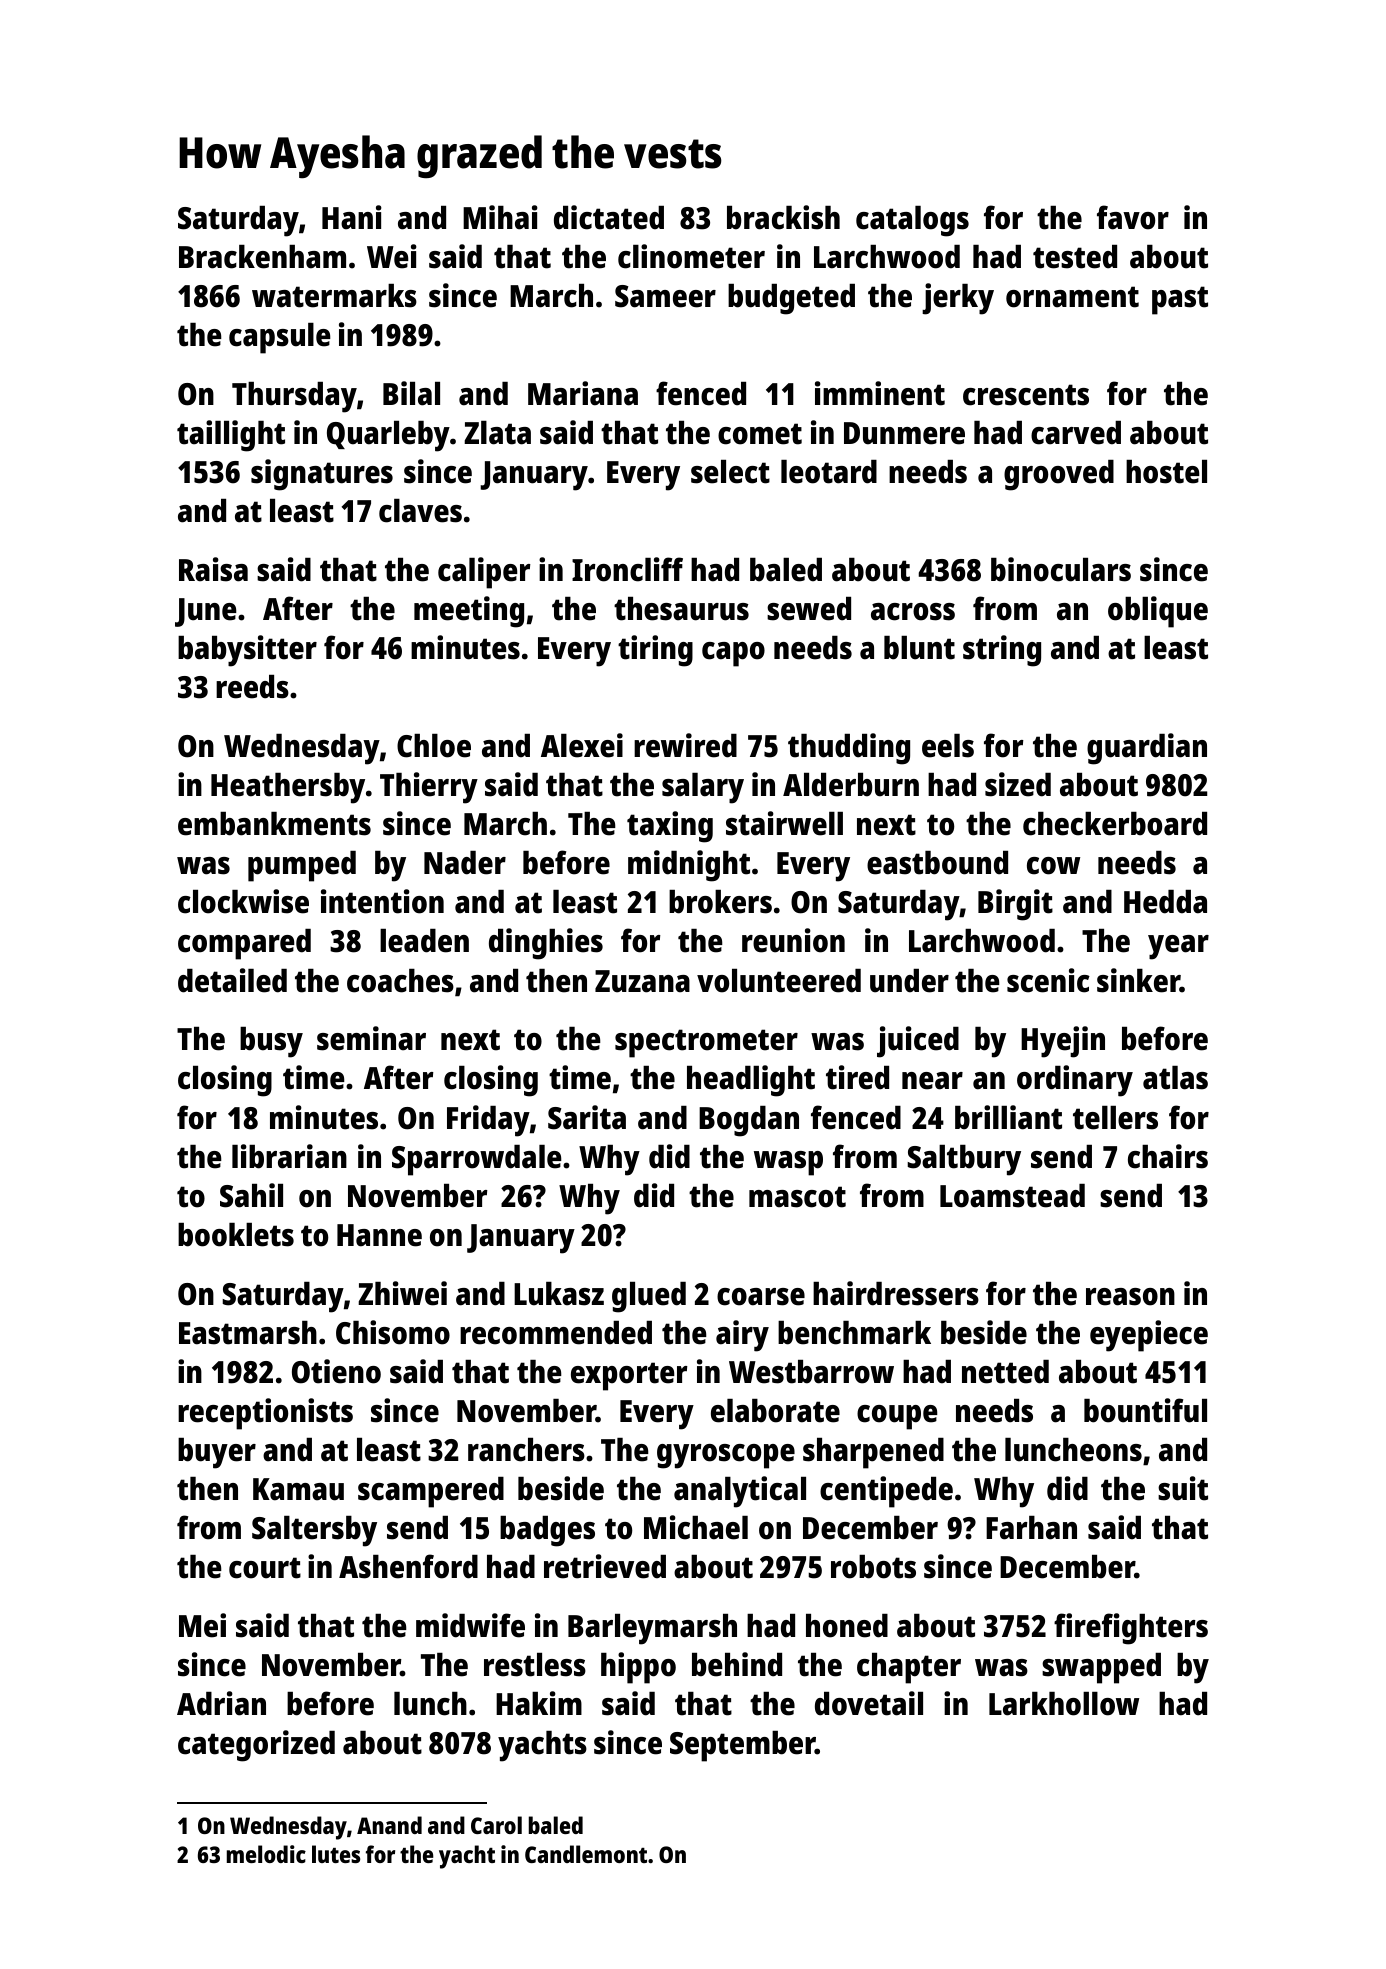 Image resolution: width=1386 pixels, height=1969 pixels. I want to click on Heathersby, so click(288, 788).
